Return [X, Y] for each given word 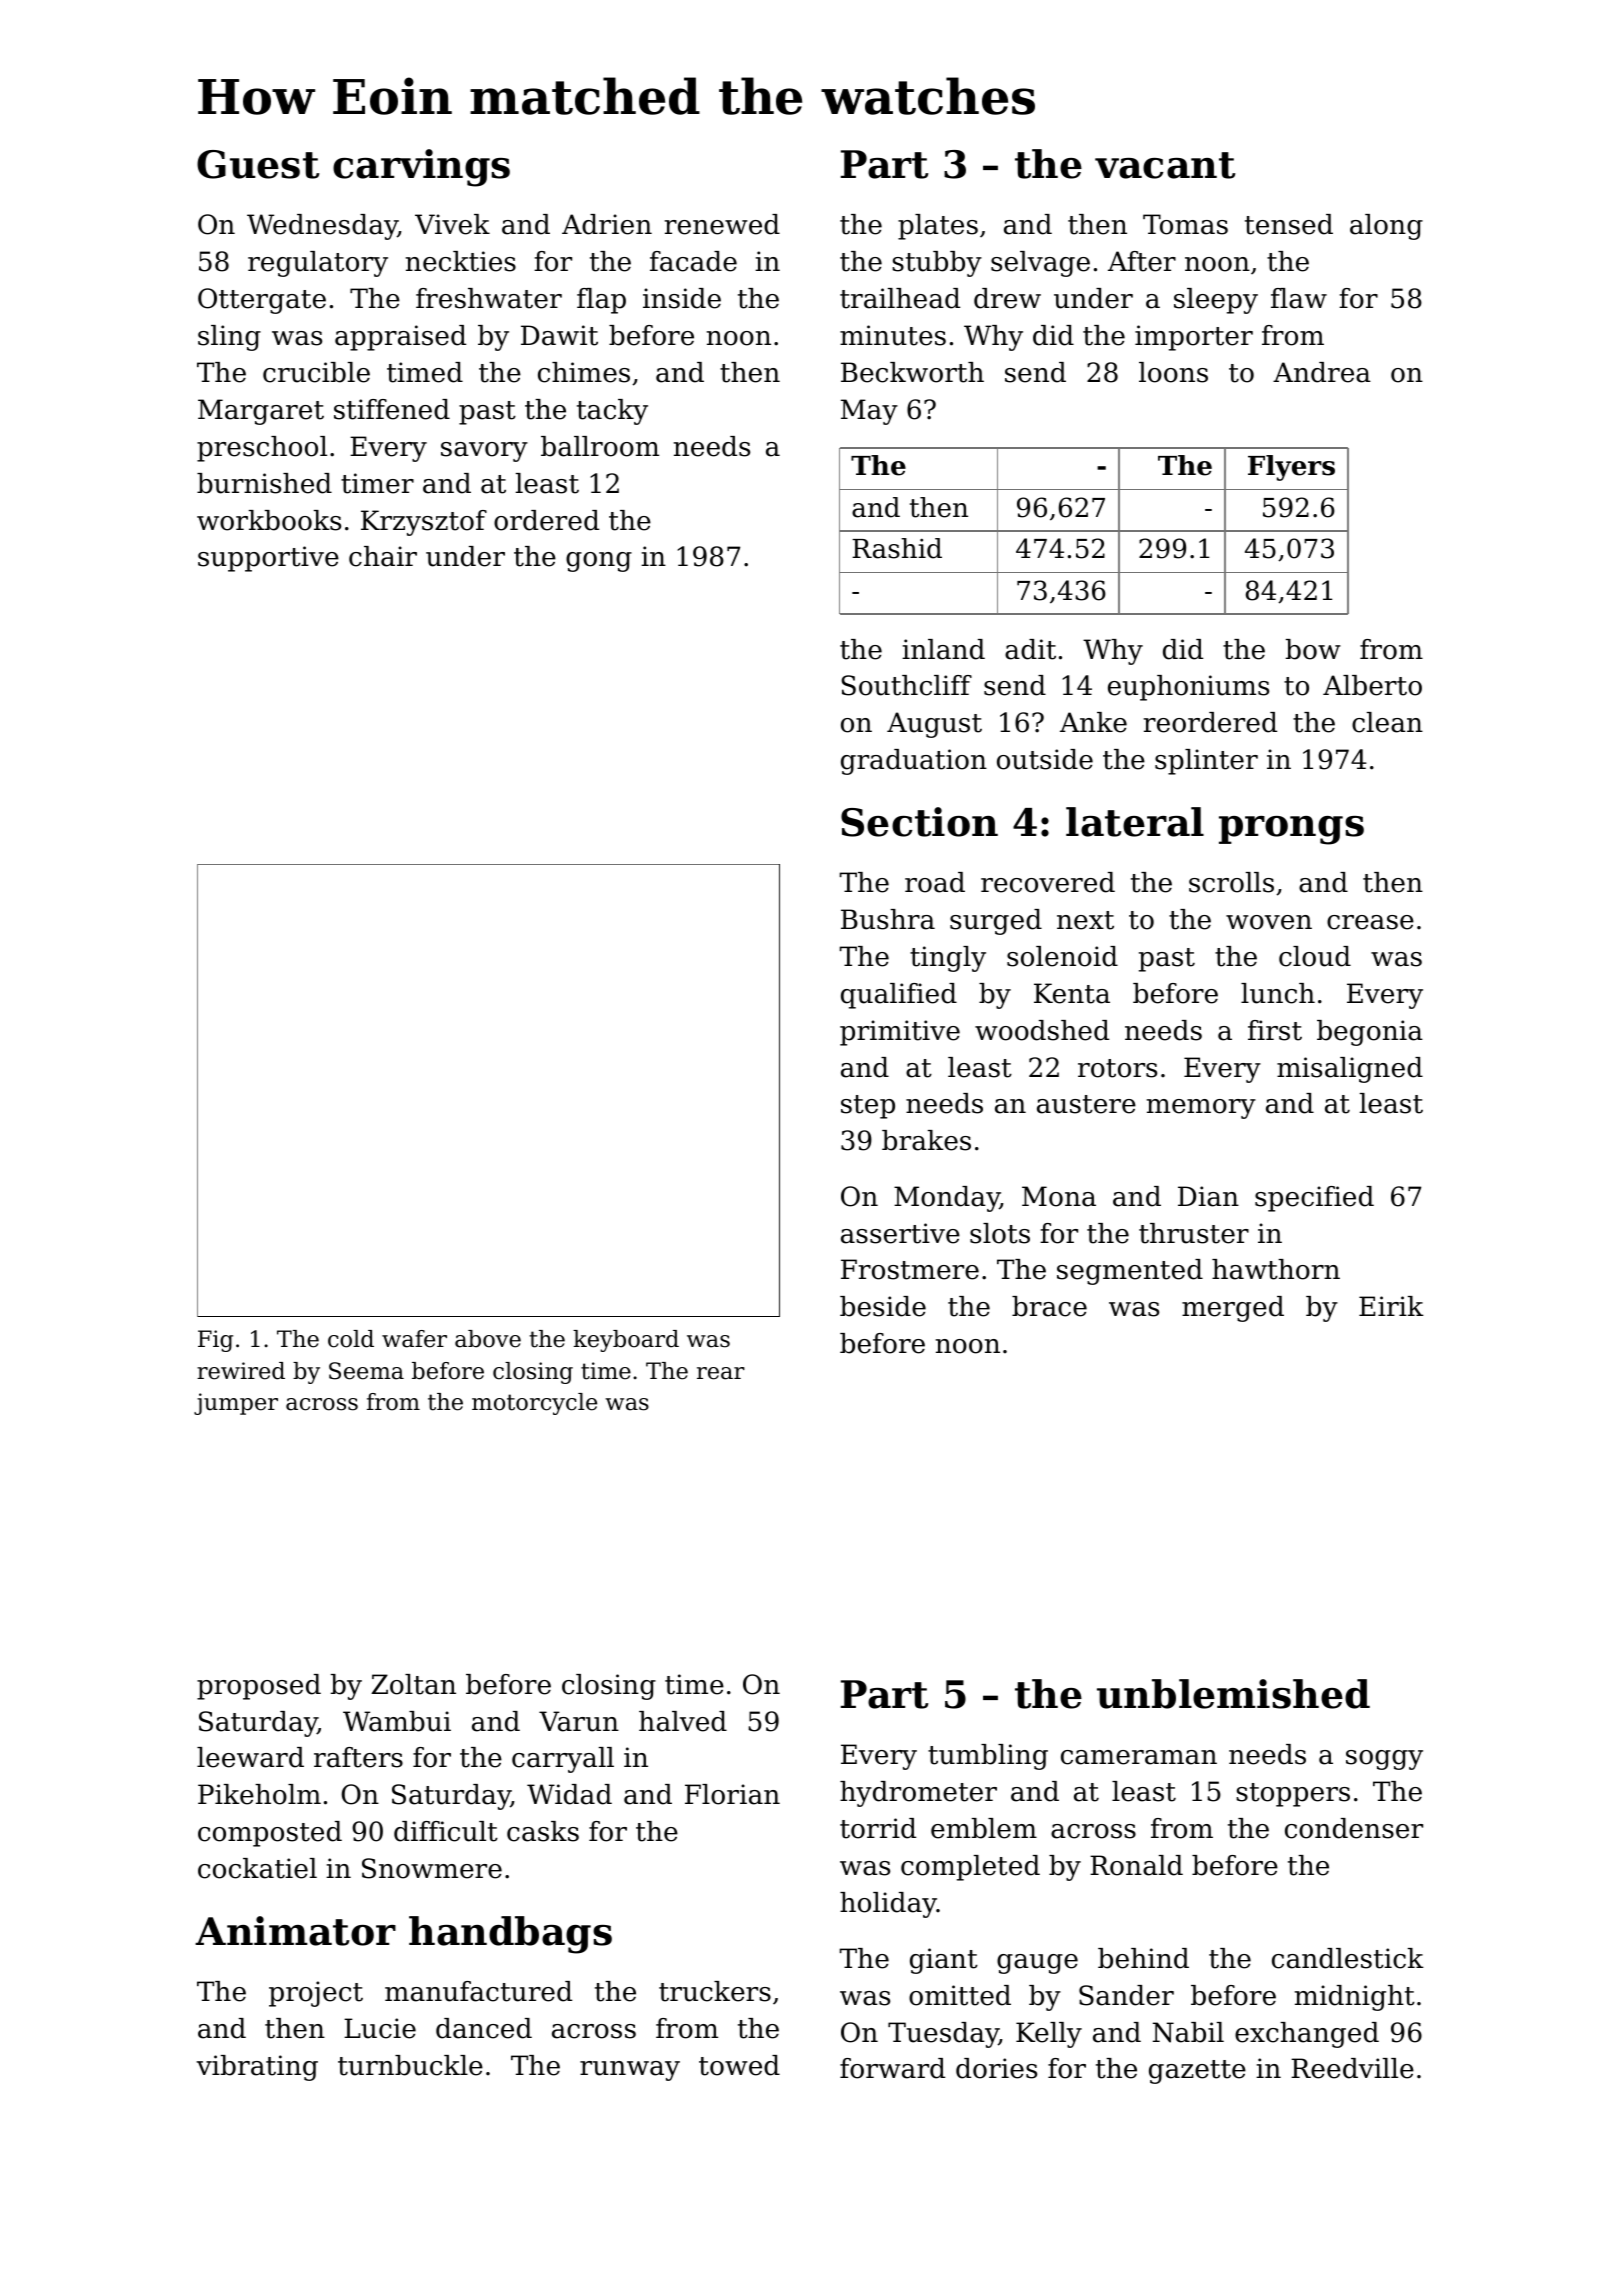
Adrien [607, 224]
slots [1000, 1233]
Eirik [1391, 1306]
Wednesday [322, 227]
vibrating [257, 2068]
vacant [1165, 165]
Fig [215, 1341]
